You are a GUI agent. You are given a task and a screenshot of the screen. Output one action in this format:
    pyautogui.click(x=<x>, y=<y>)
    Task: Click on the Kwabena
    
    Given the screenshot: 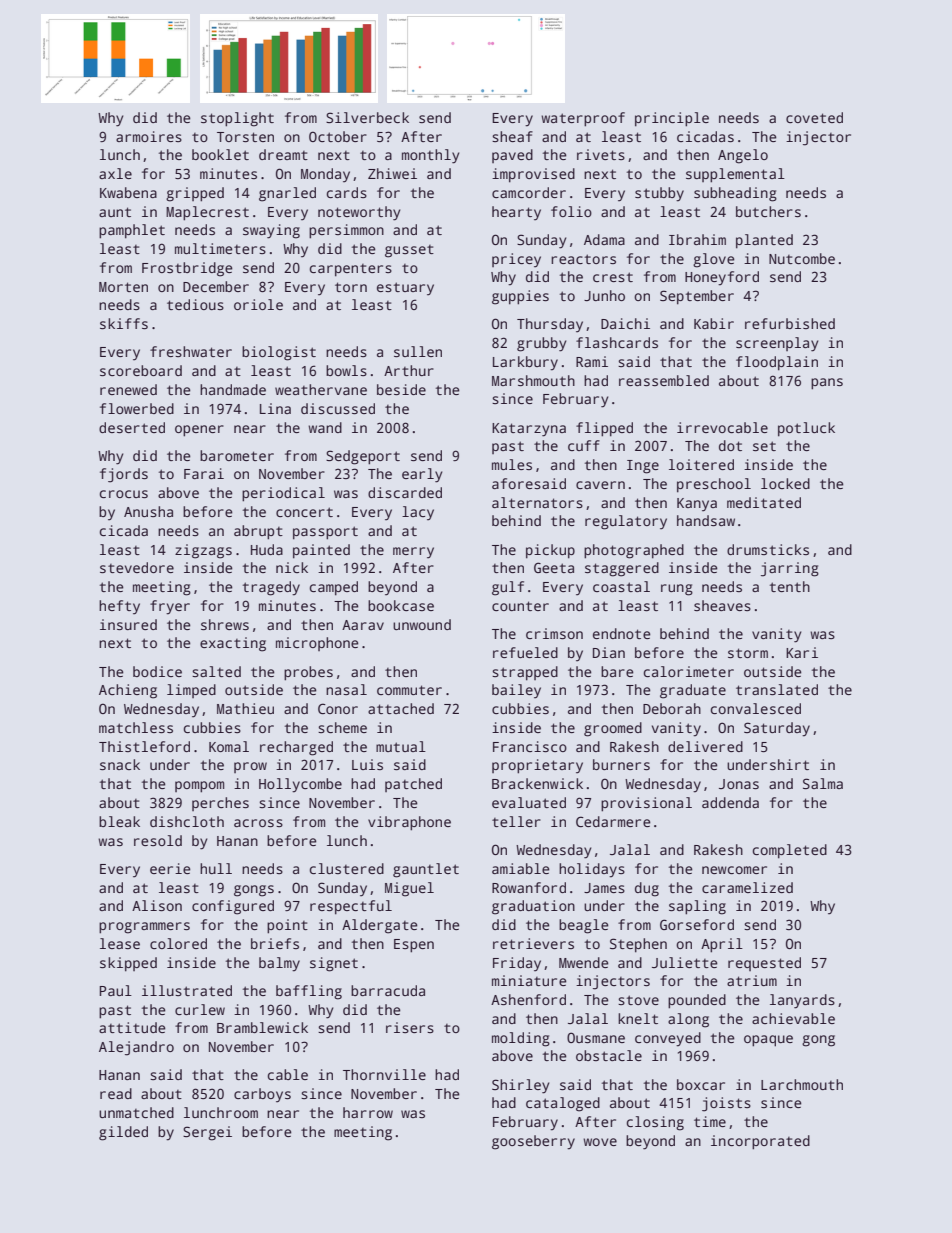 What is the action you would take?
    pyautogui.click(x=128, y=192)
